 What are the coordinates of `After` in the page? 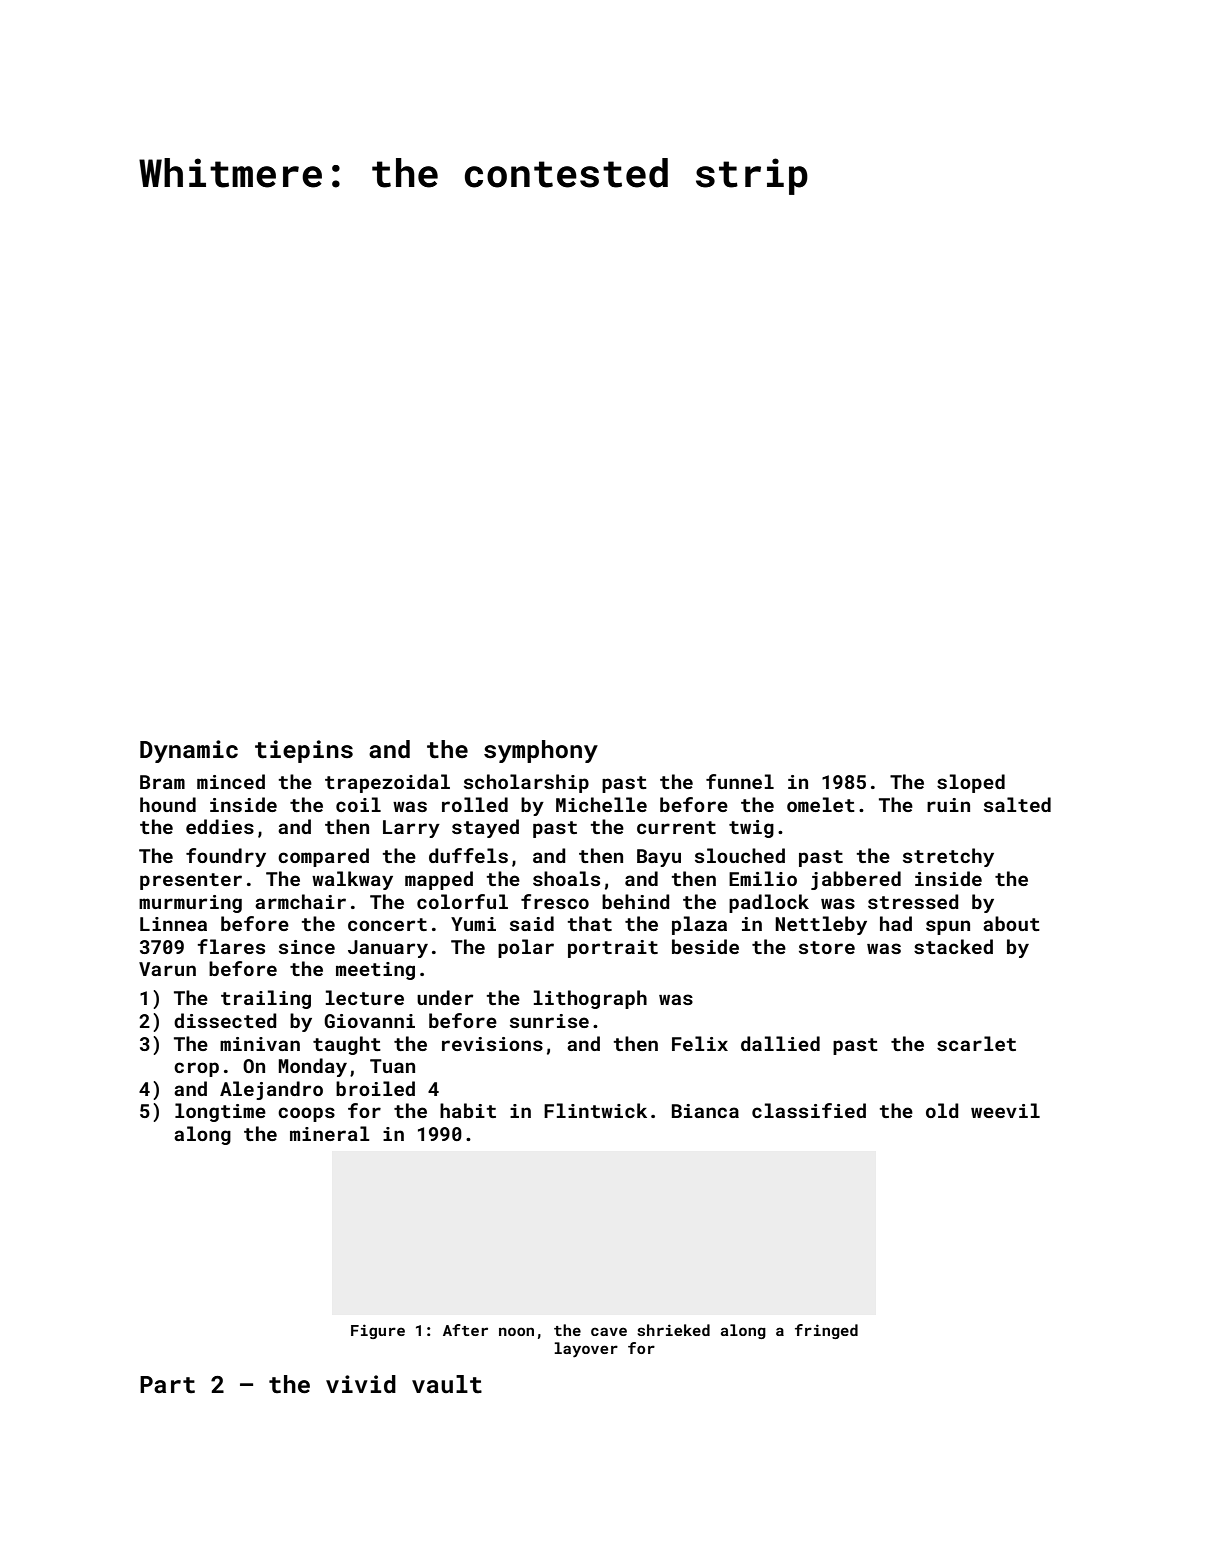 It's located at (465, 1330).
